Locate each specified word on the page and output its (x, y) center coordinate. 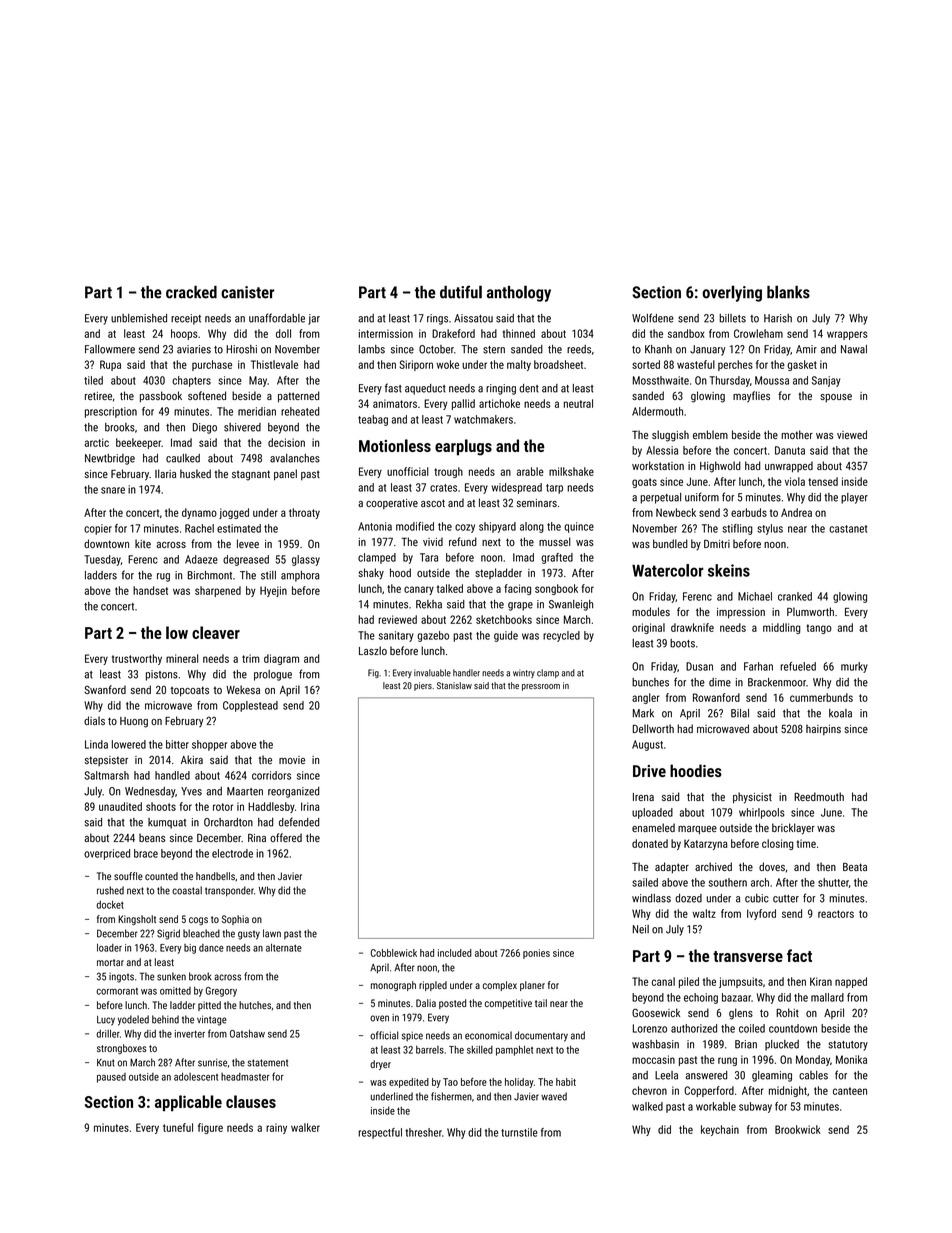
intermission (386, 333)
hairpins (823, 729)
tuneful (178, 1127)
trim (251, 658)
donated (650, 843)
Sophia (235, 920)
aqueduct (425, 389)
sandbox (686, 333)
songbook (556, 589)
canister (247, 292)
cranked (795, 596)
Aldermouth (657, 411)
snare (113, 490)
